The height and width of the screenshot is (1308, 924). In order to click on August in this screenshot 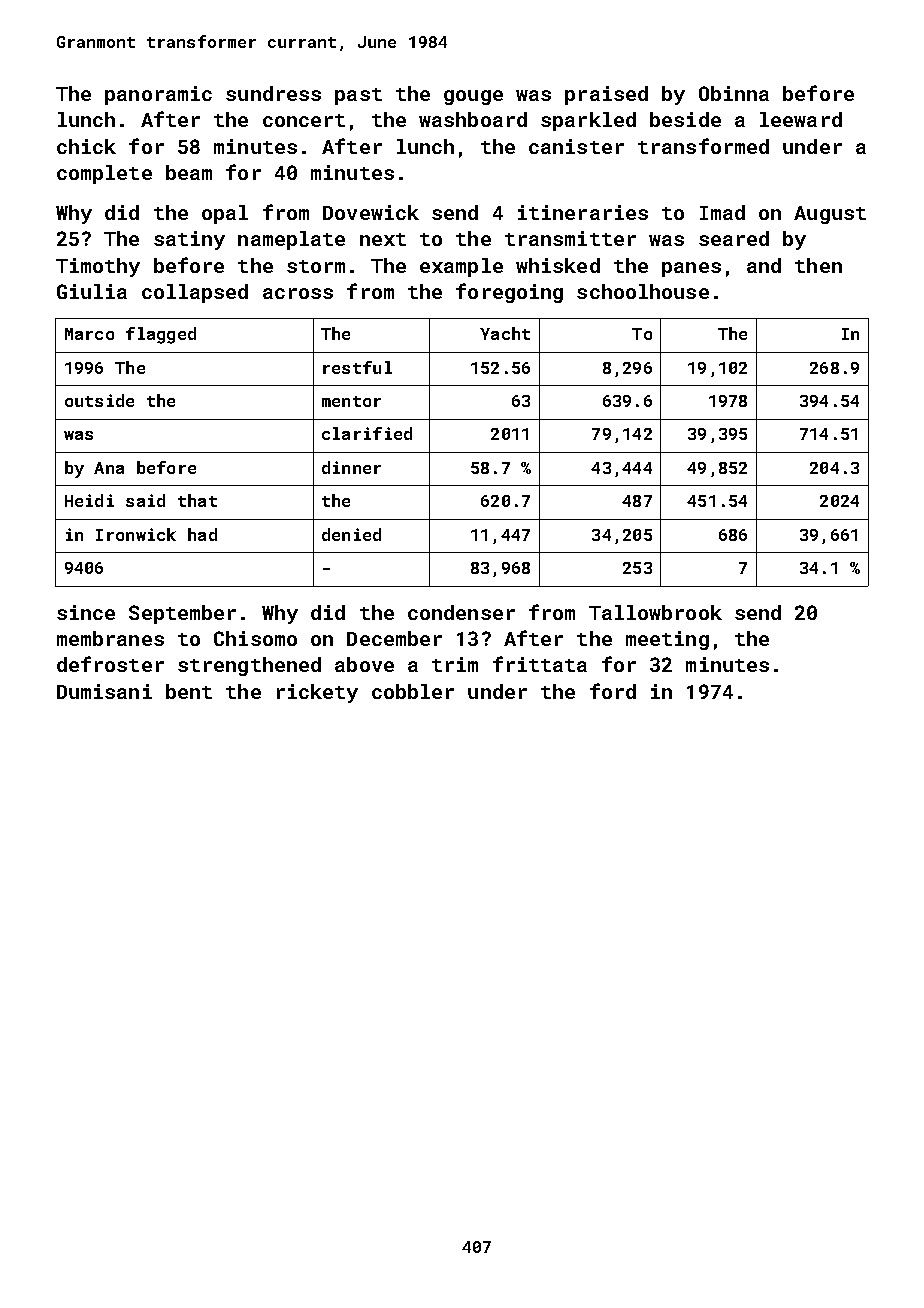, I will do `click(830, 215)`.
